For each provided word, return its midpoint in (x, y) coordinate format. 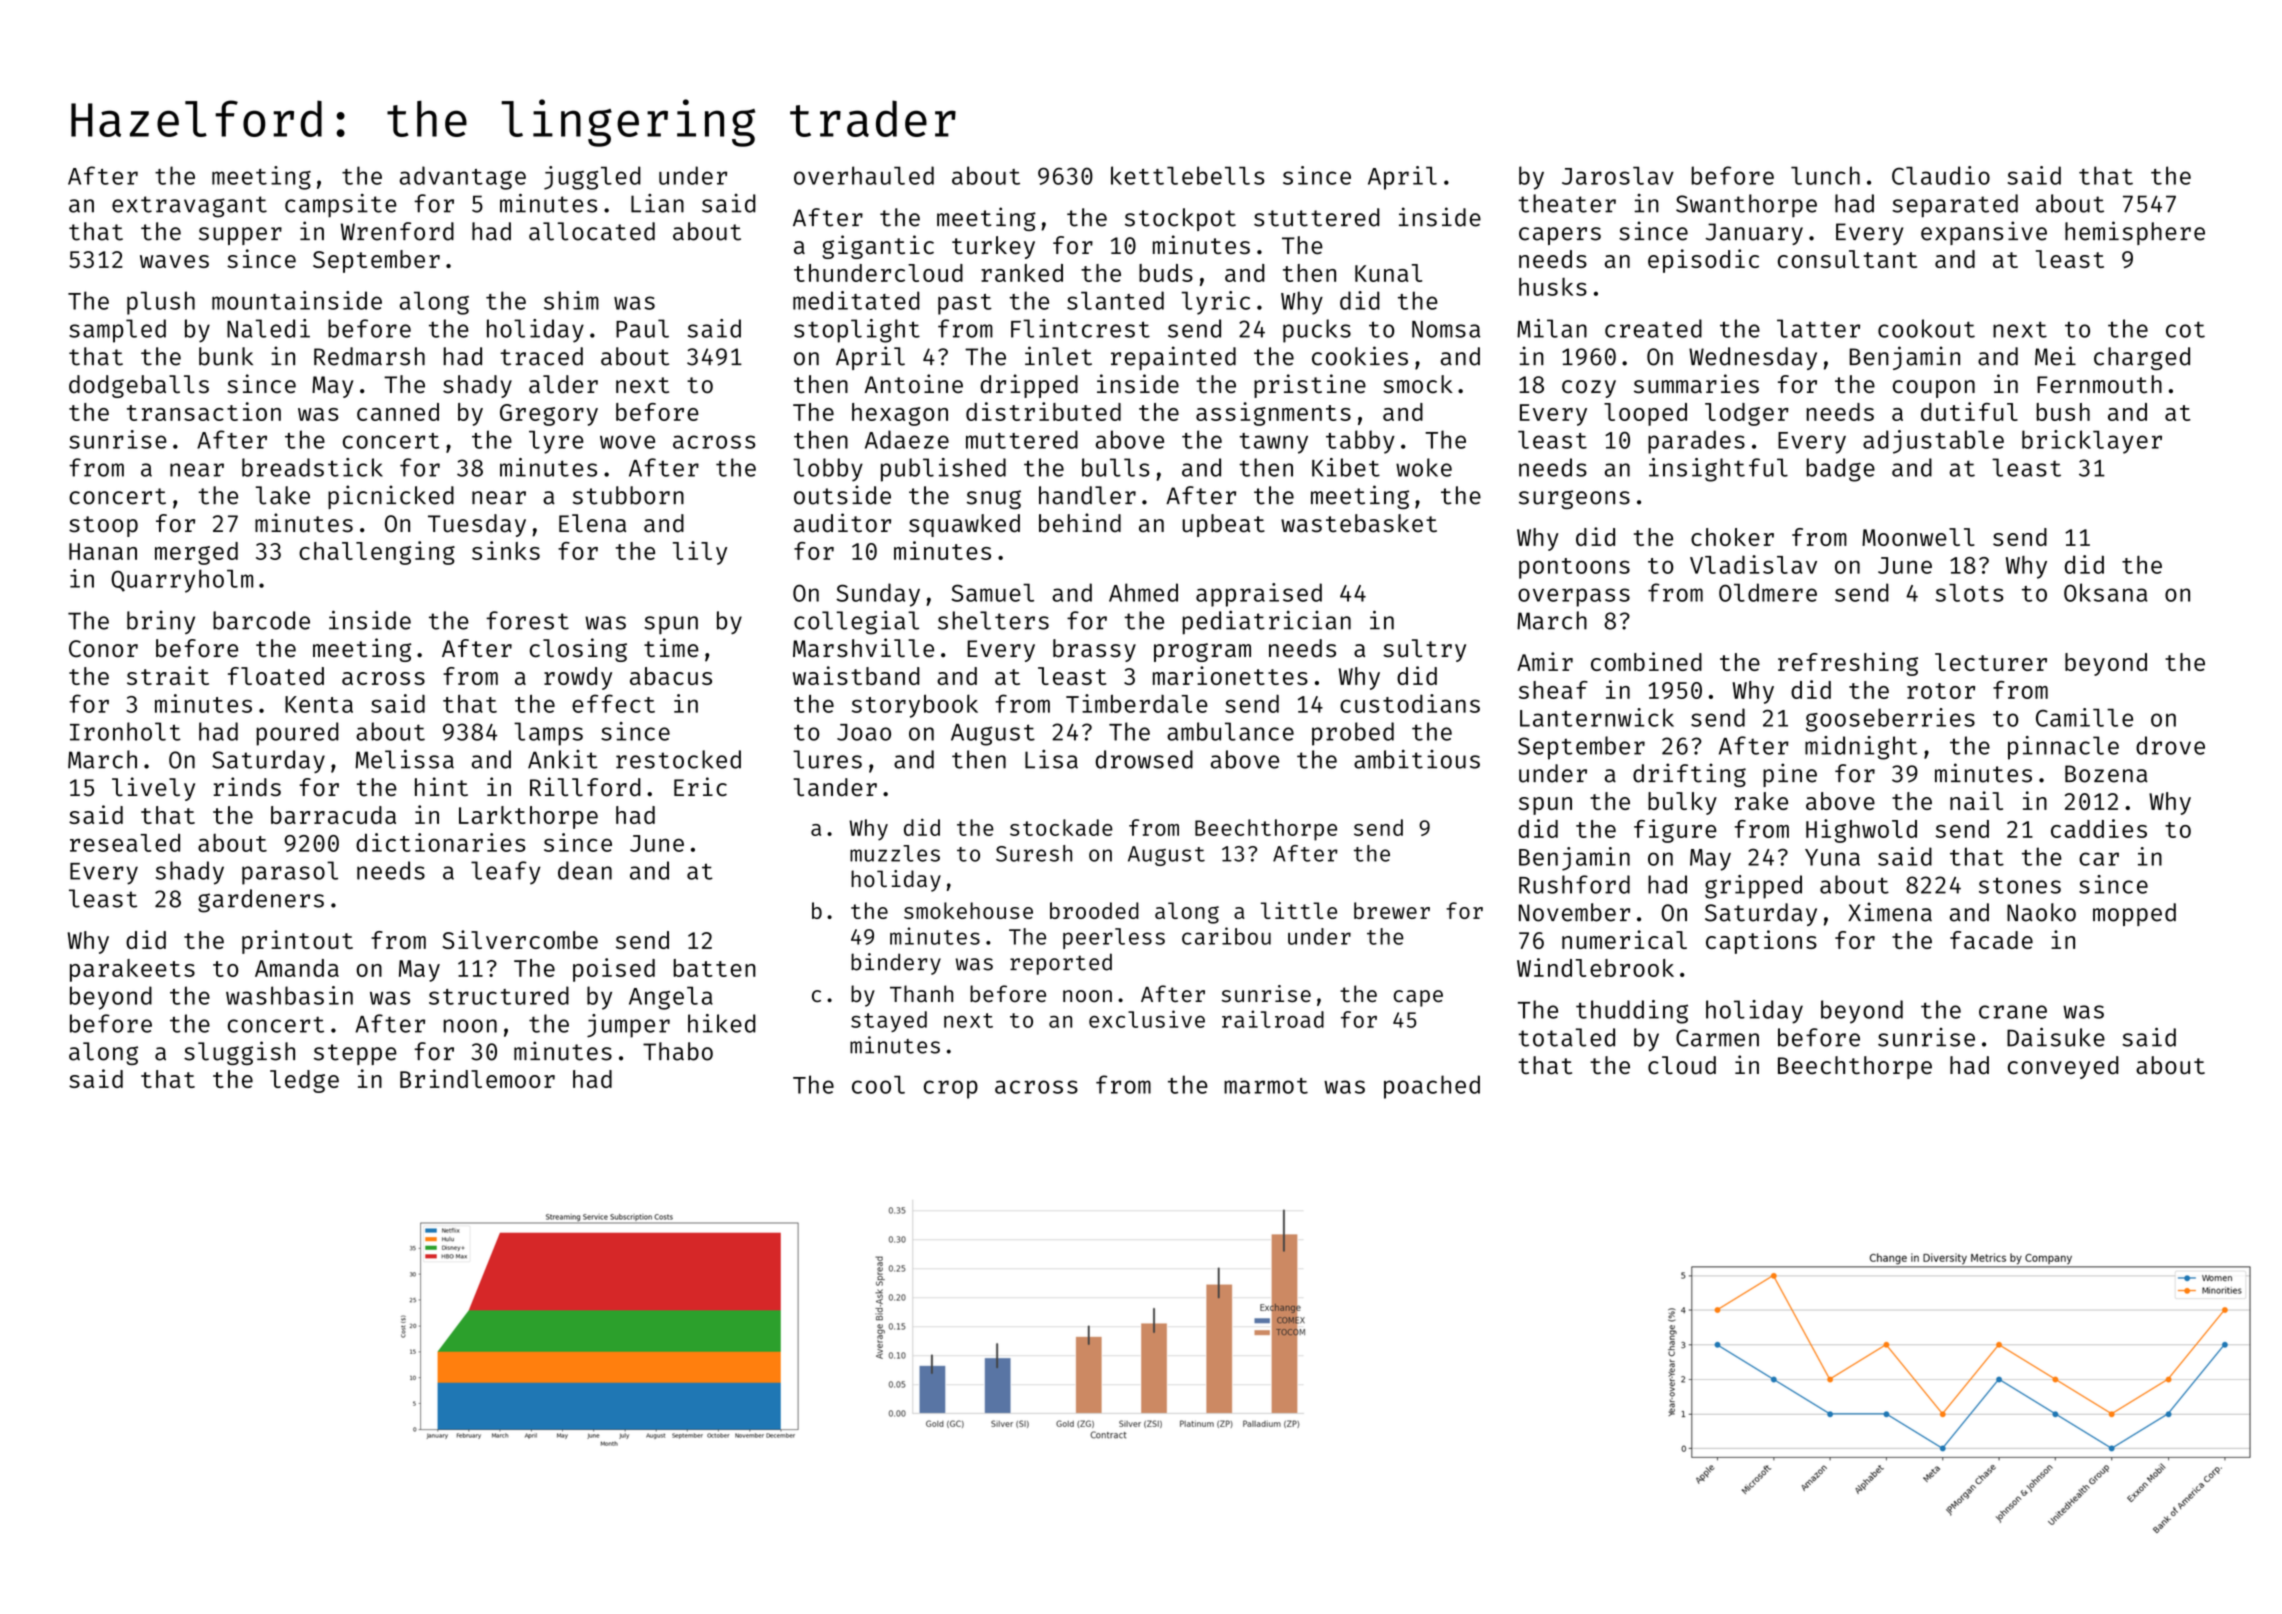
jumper (628, 1026)
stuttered (1317, 217)
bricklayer (2092, 442)
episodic (1703, 261)
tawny (1273, 443)
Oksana (2106, 592)
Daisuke (2056, 1037)
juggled (592, 178)
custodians (1410, 703)
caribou (1226, 936)
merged (196, 553)
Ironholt (125, 731)
